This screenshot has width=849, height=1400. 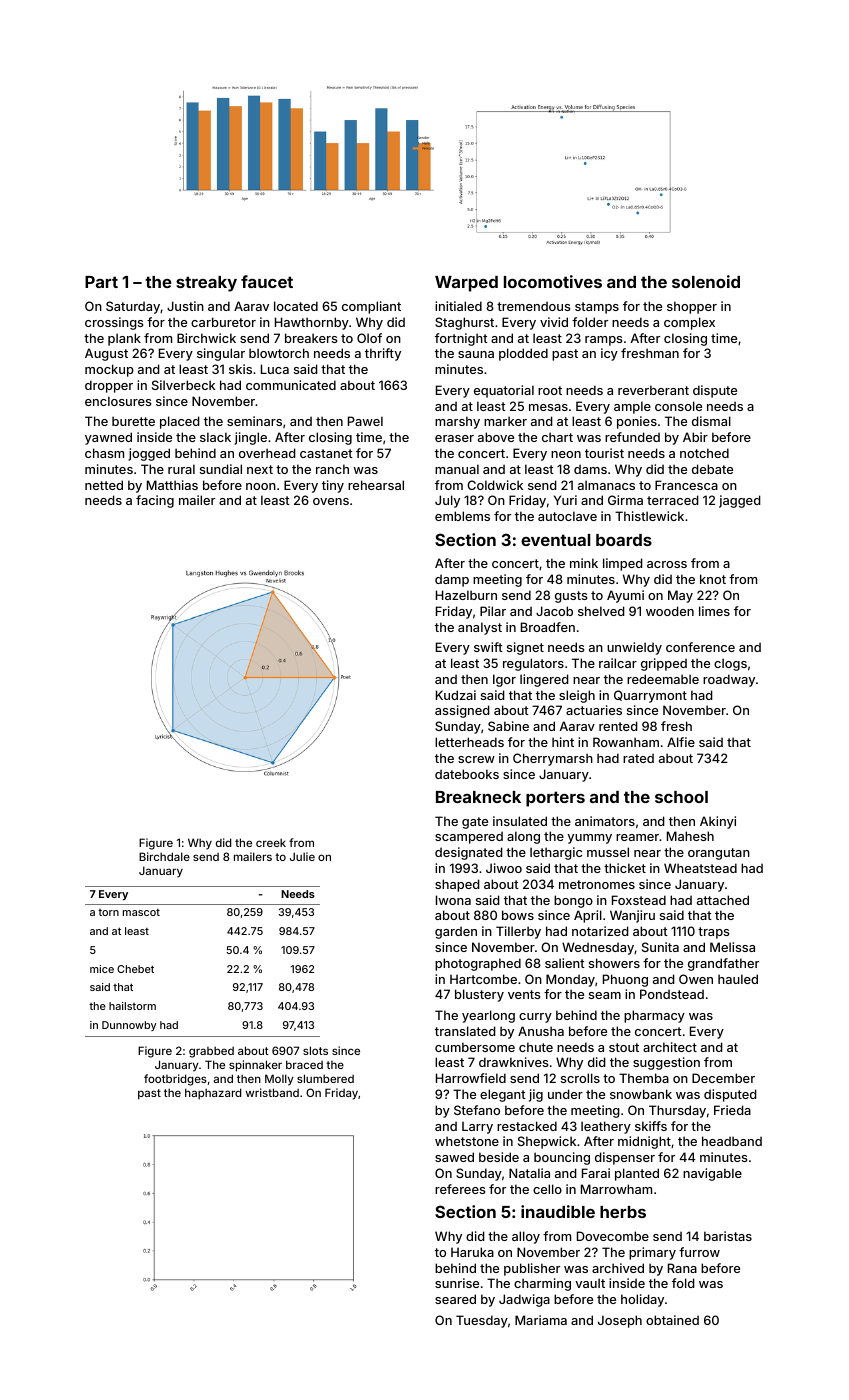 I want to click on hauled, so click(x=738, y=979).
